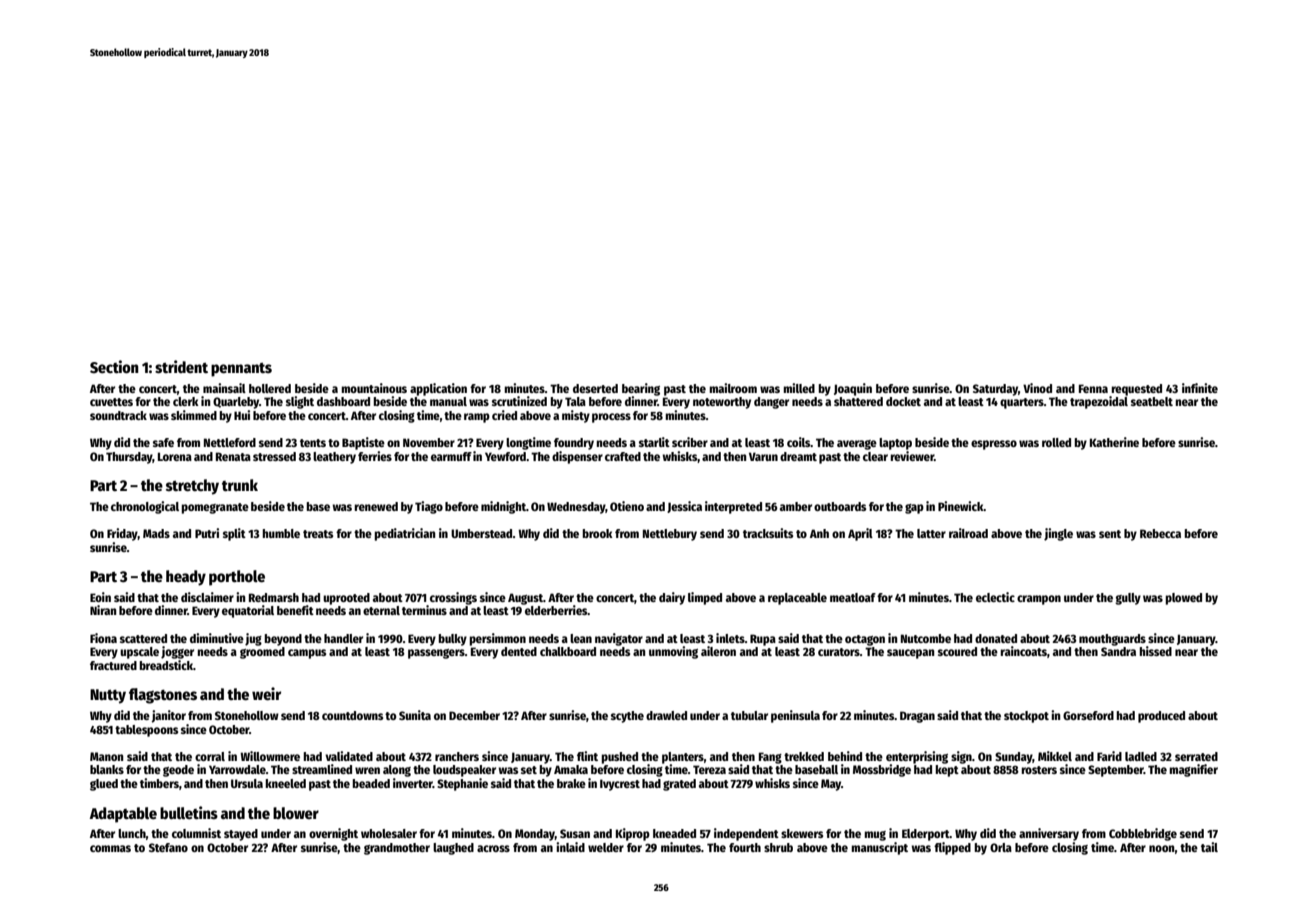 This screenshot has height=924, width=1308. Describe the element at coordinates (853, 389) in the screenshot. I see `Joaquin` at that location.
